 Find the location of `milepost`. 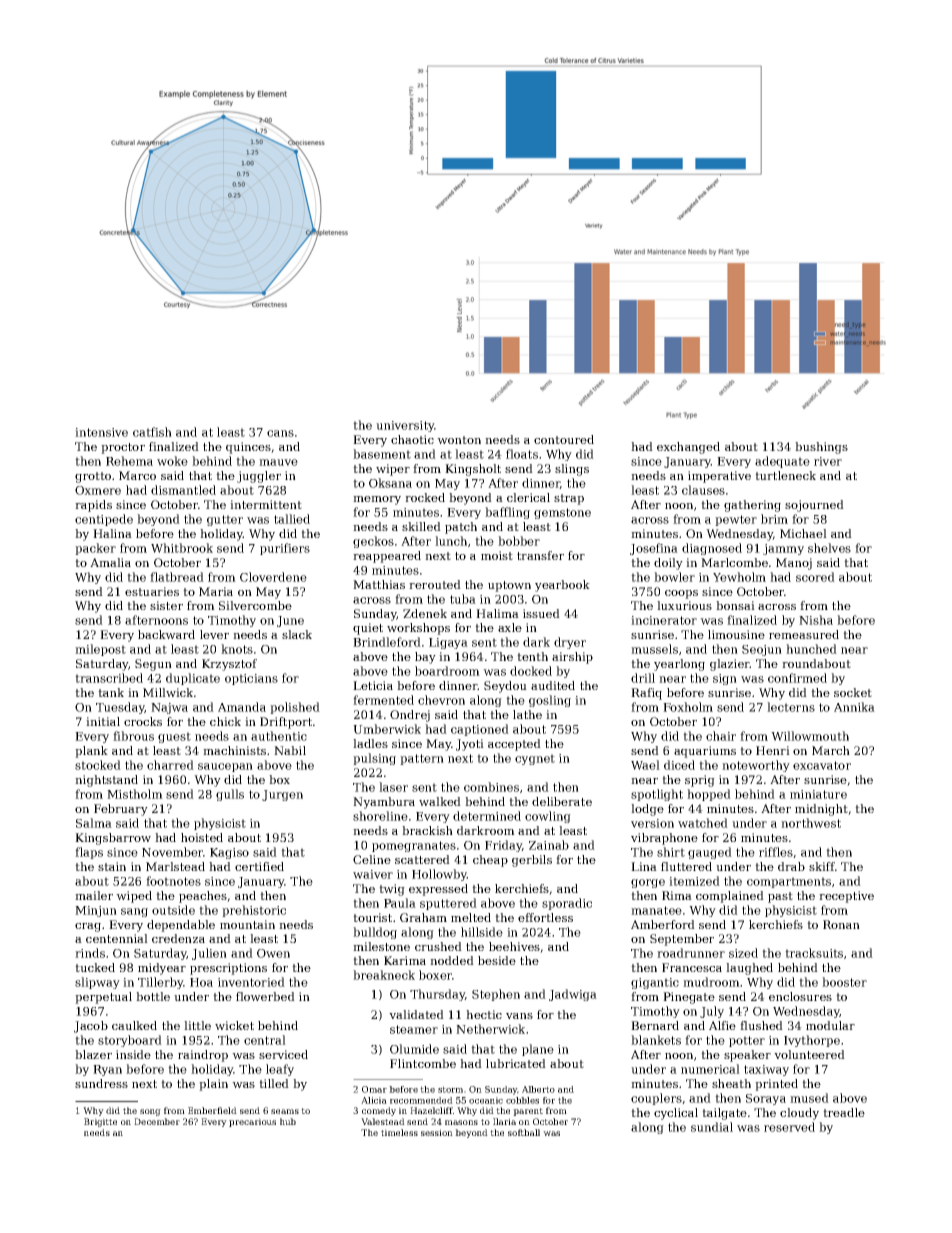

milepost is located at coordinates (100, 650).
